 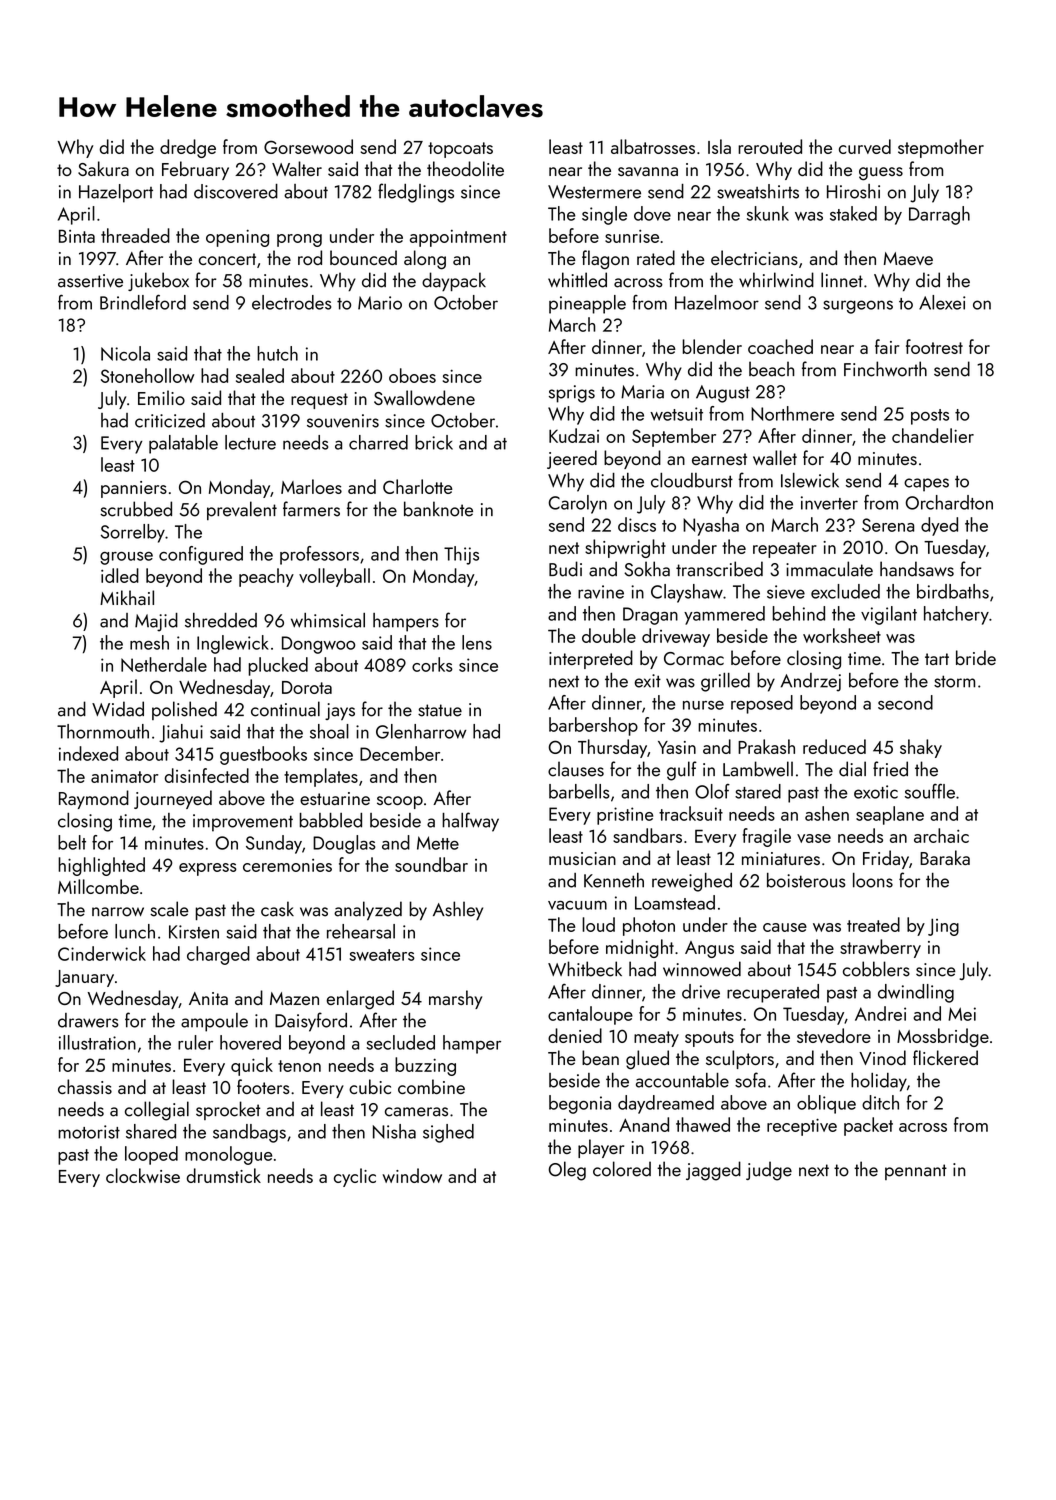 What do you see at coordinates (158, 281) in the image?
I see `jukebox` at bounding box center [158, 281].
